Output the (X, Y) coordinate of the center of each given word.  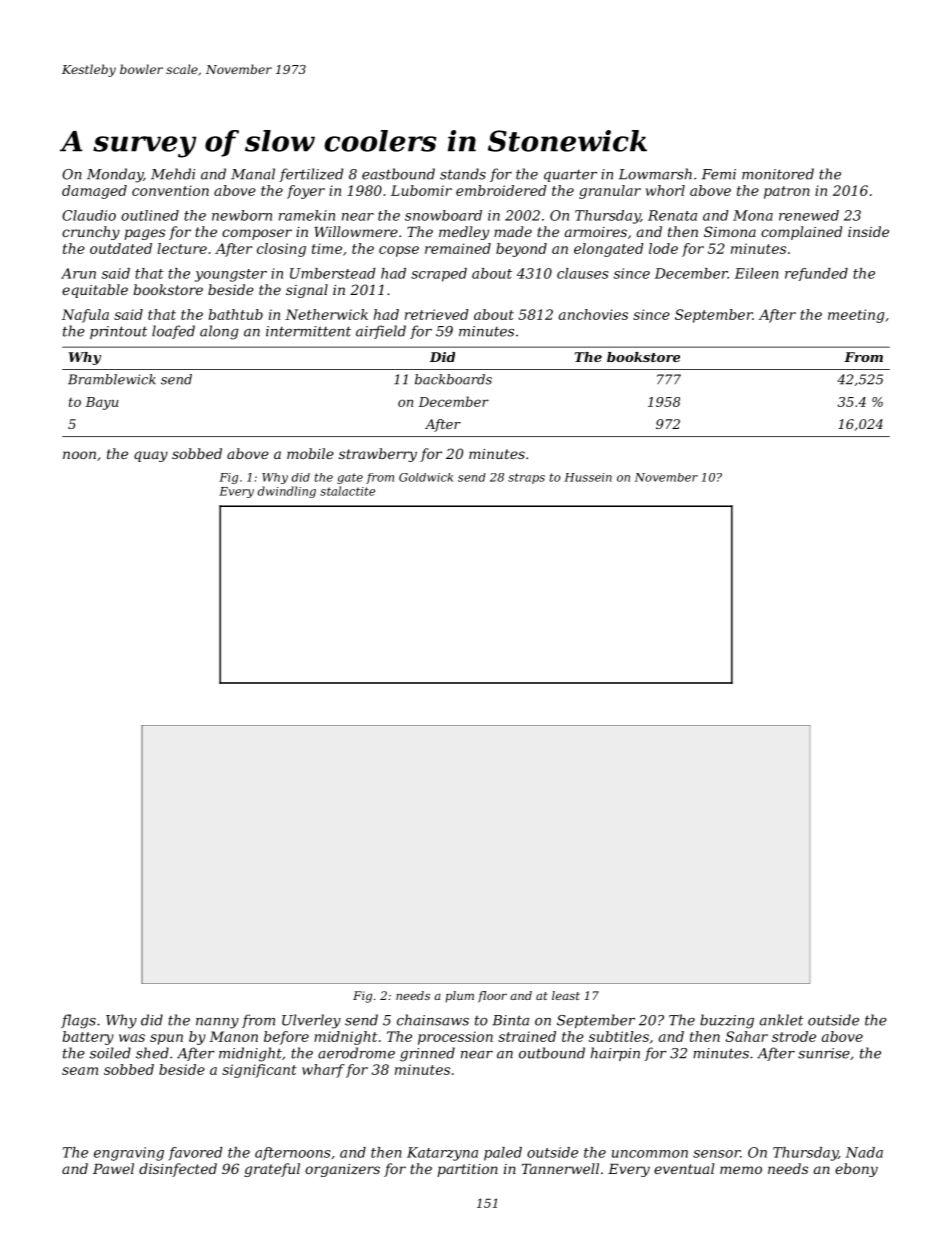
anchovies (593, 314)
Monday (115, 175)
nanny (217, 1023)
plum (459, 997)
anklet (781, 1020)
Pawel (113, 1168)
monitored (778, 174)
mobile (310, 453)
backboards (453, 379)
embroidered (501, 190)
